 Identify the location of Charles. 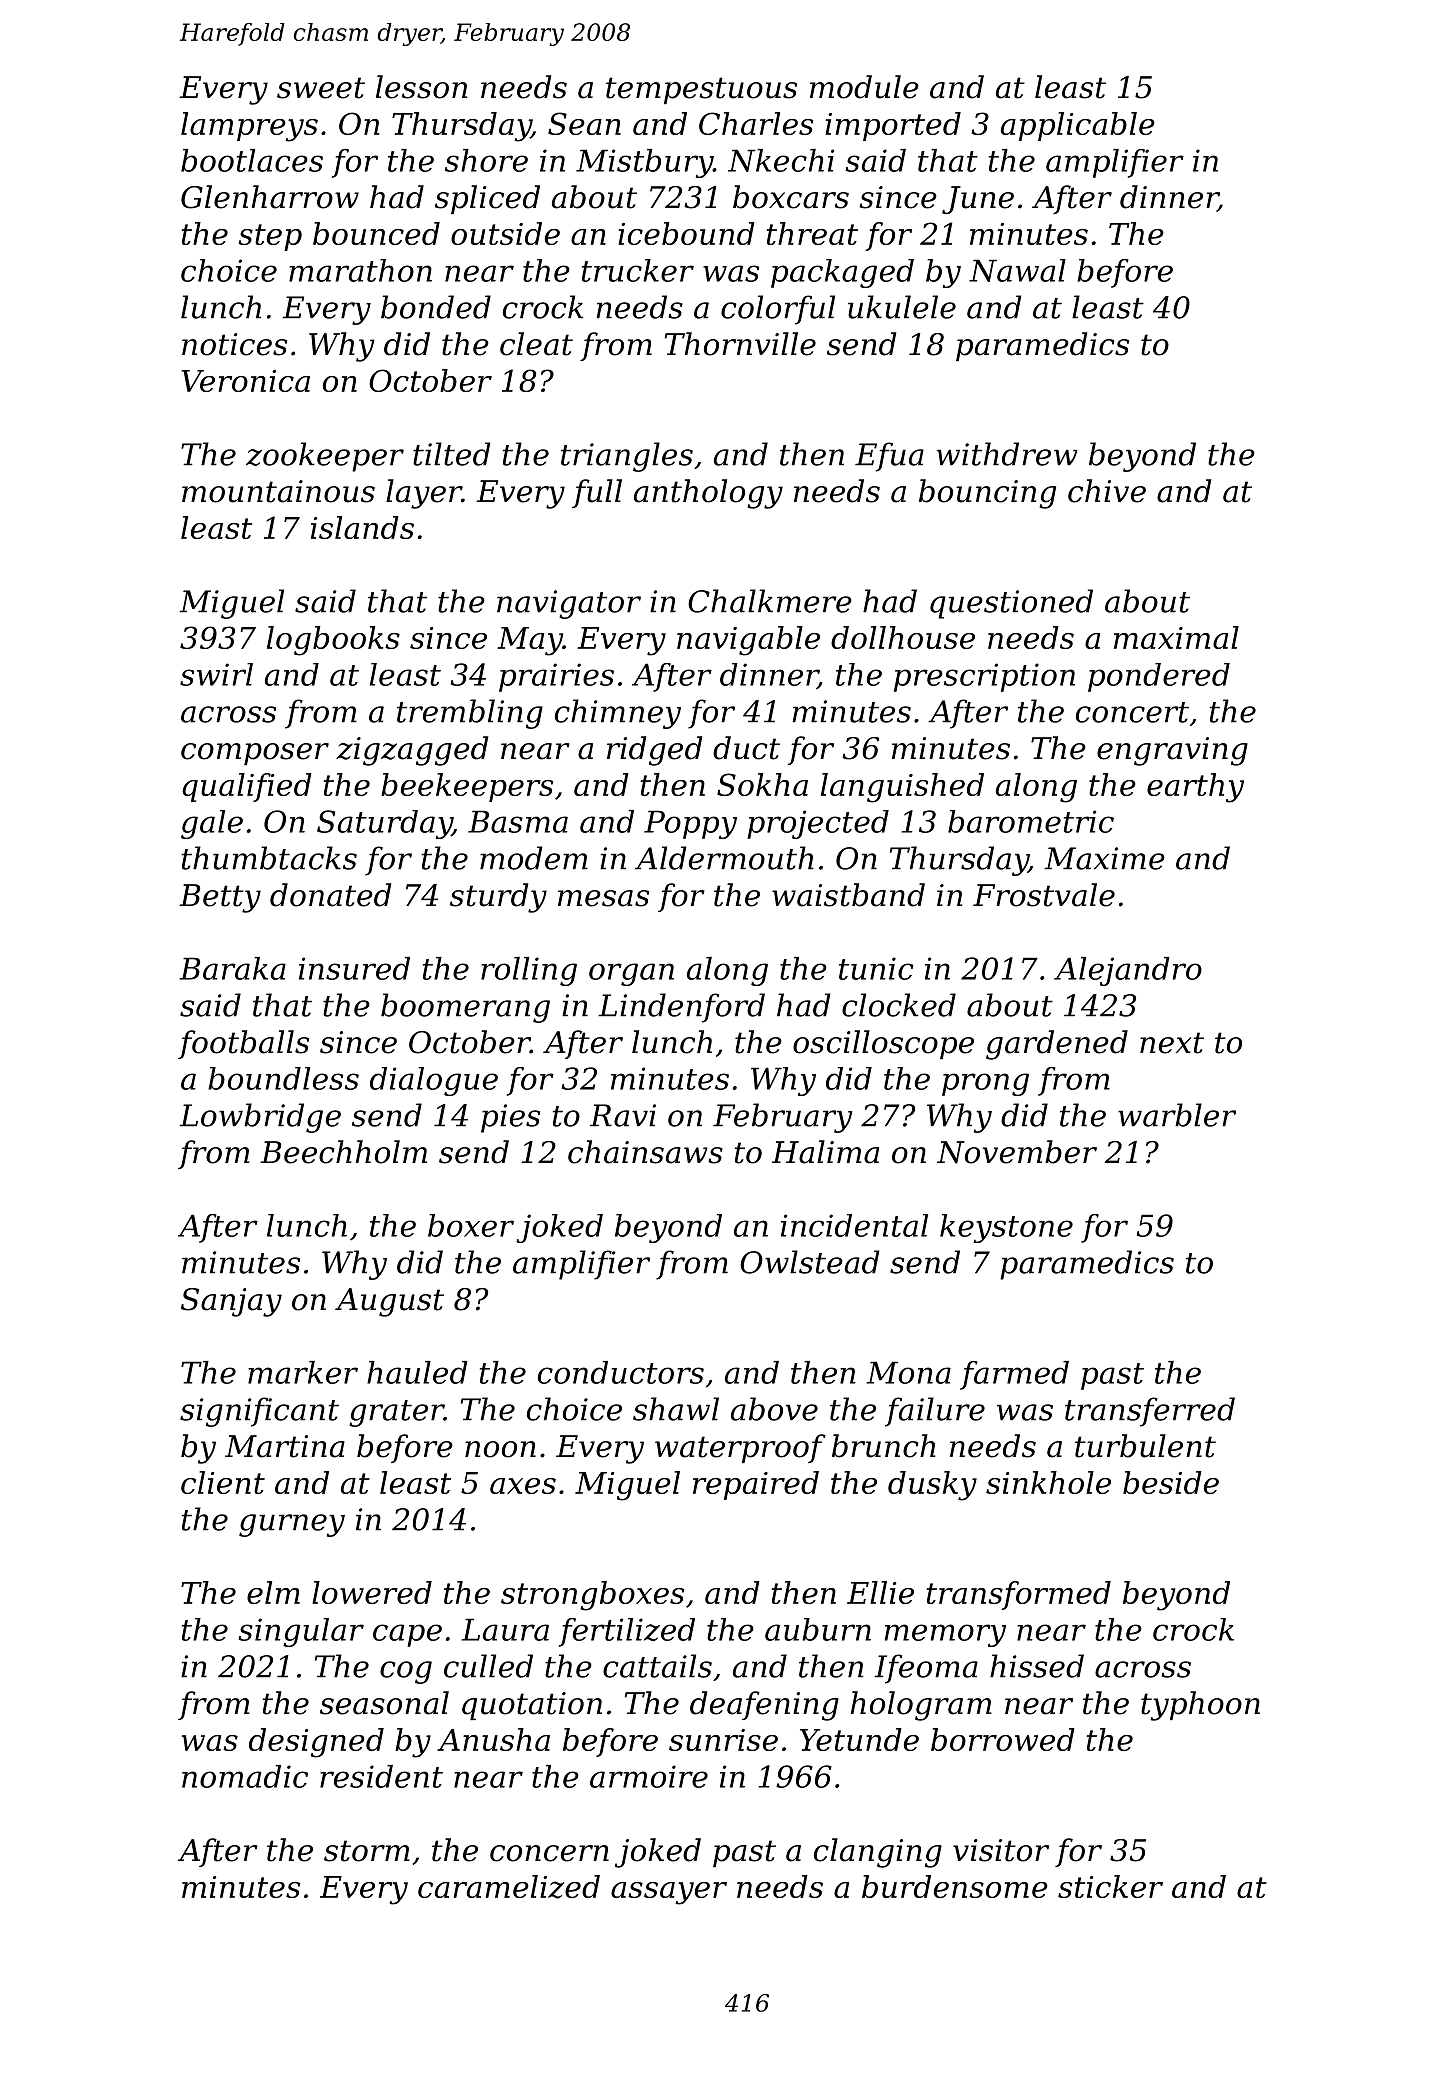
(756, 123).
